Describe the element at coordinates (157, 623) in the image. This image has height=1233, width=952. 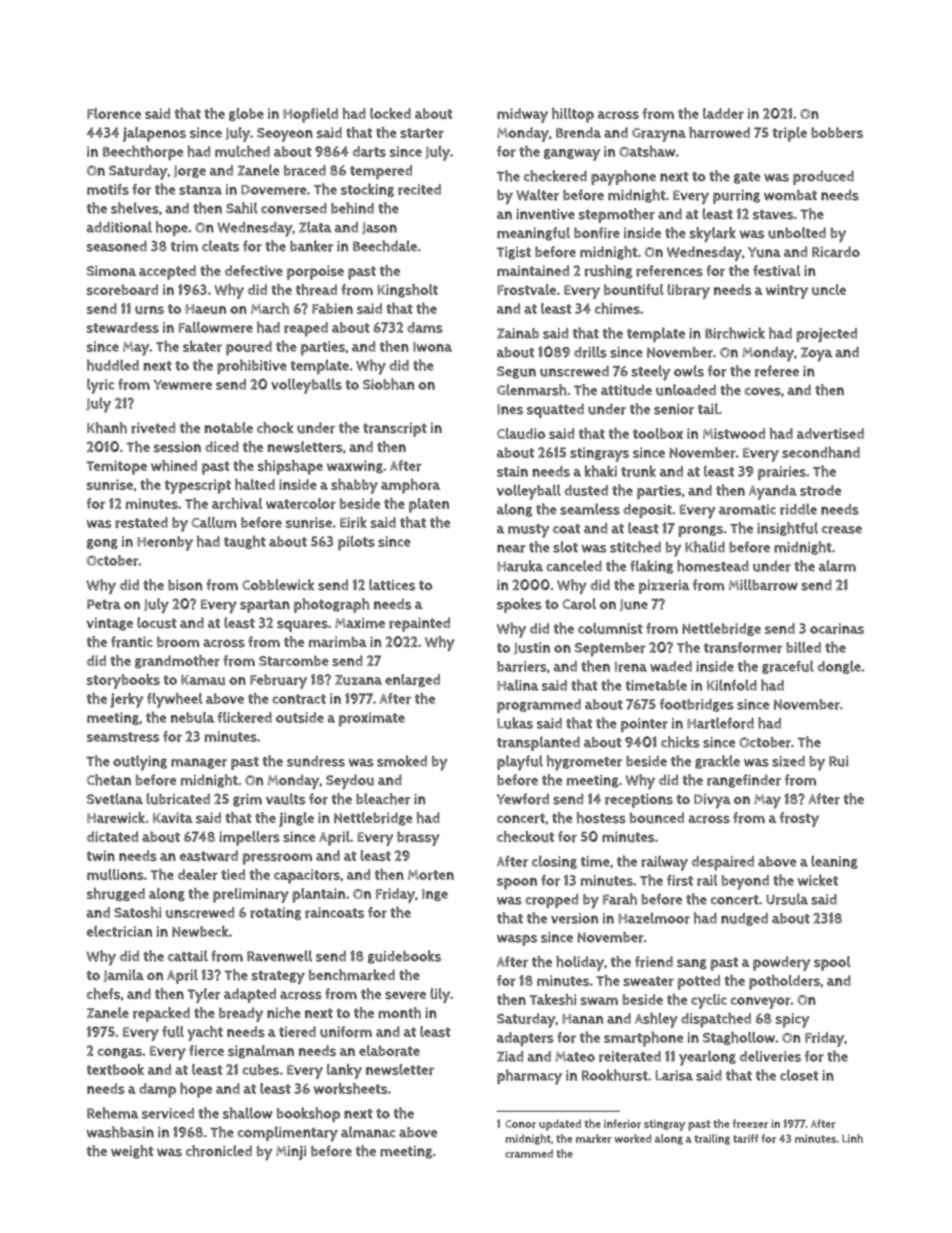
I see `locust` at that location.
